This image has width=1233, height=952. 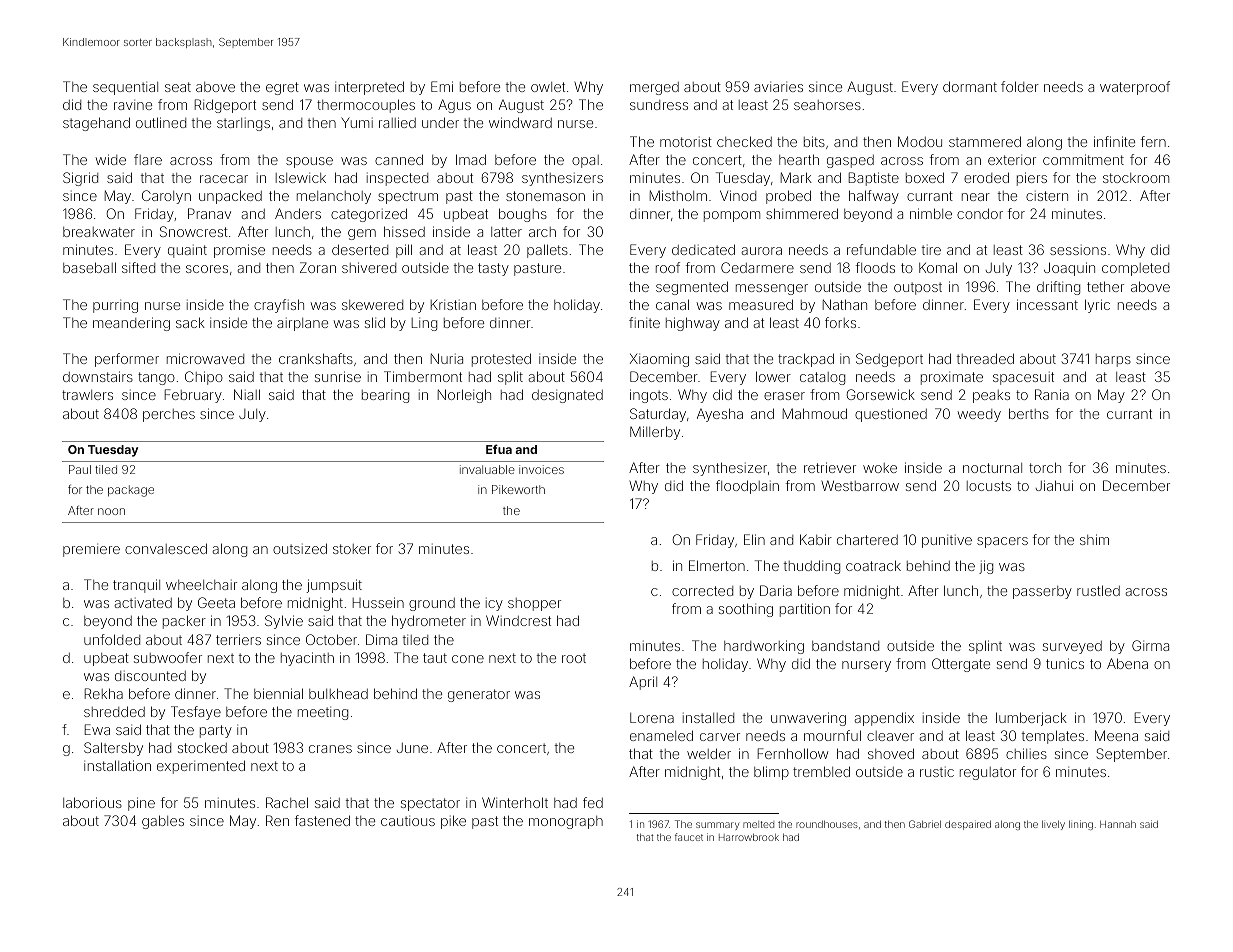 I want to click on invaluable, so click(x=487, y=469).
